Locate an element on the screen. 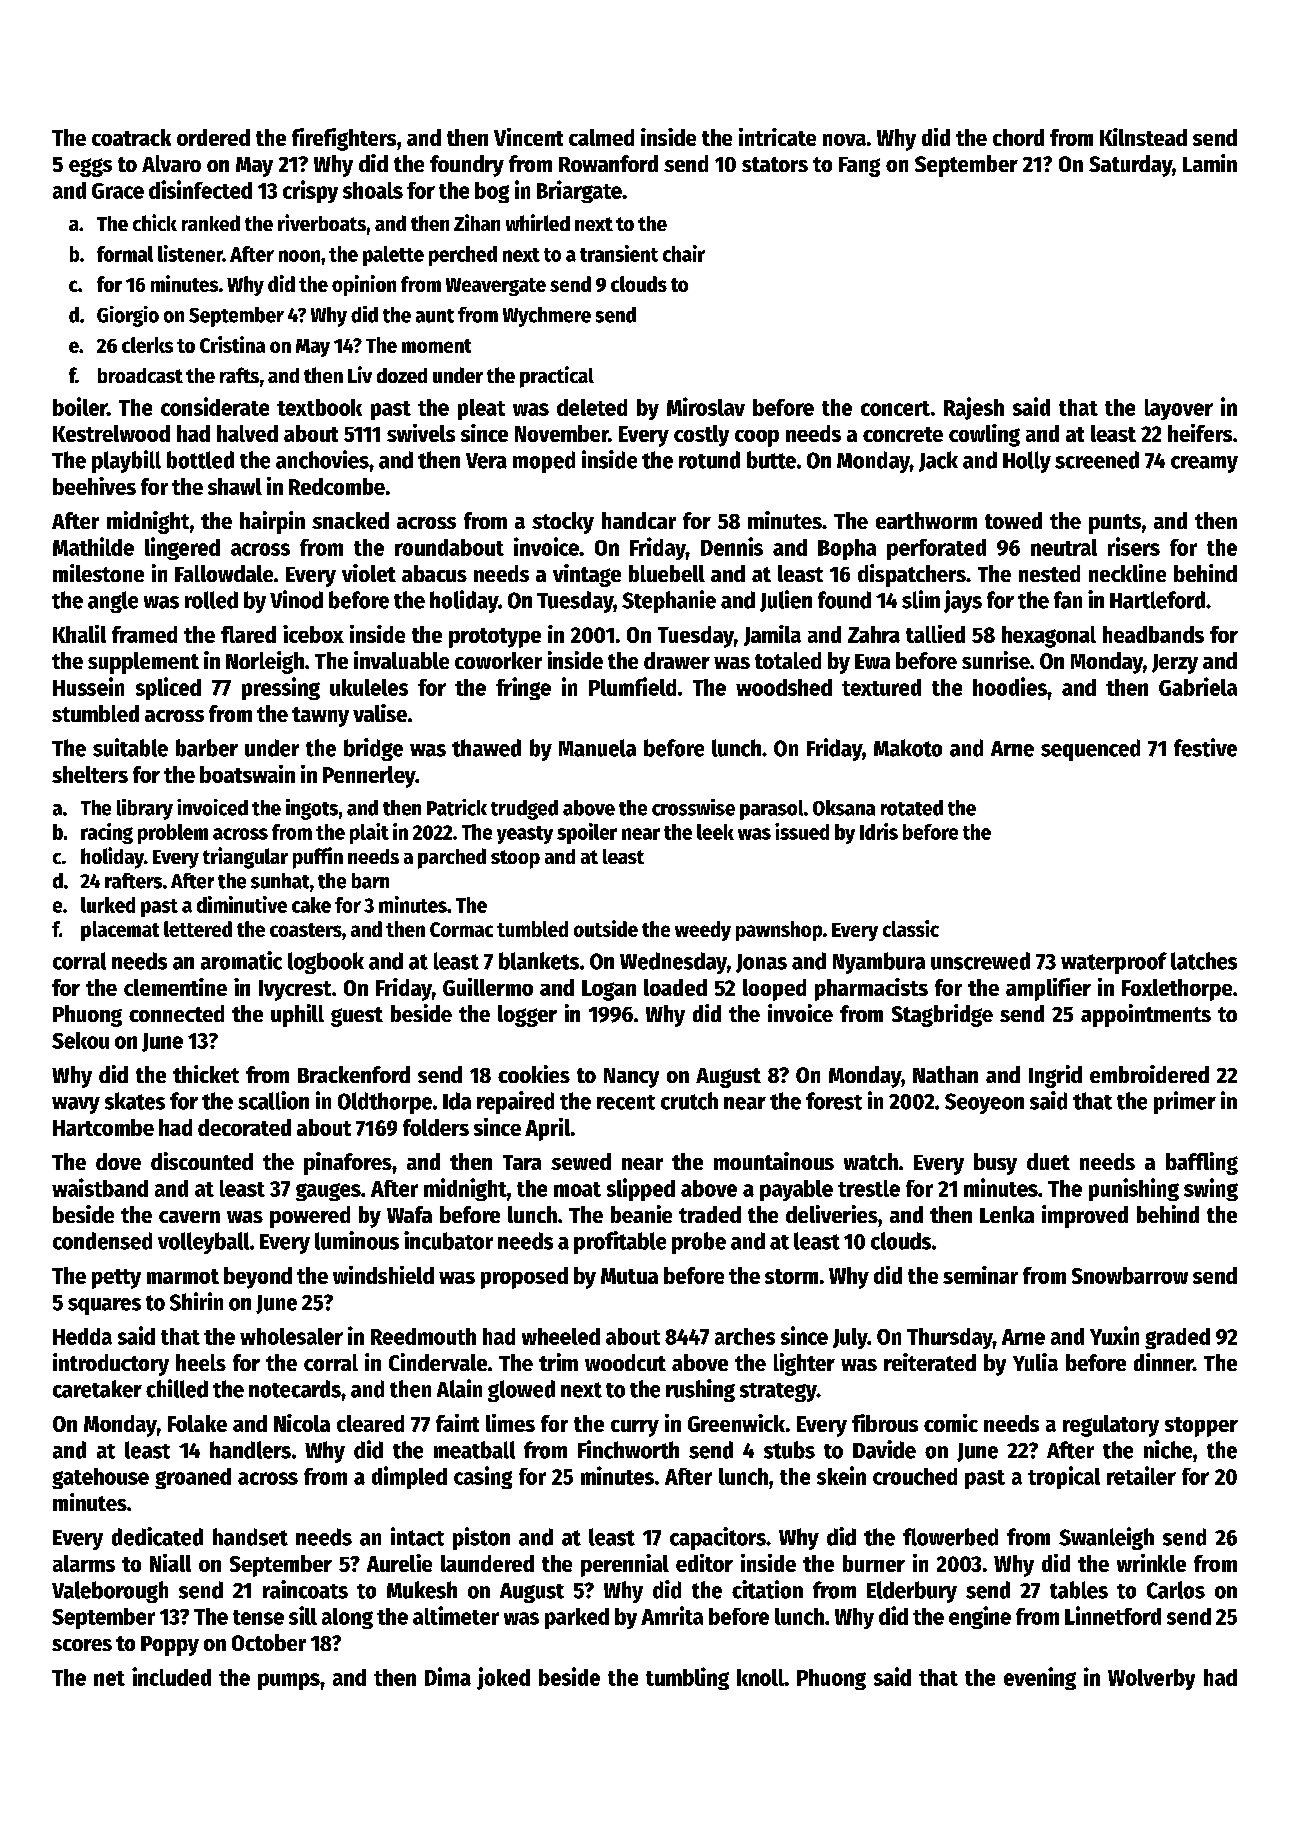  Vincent is located at coordinates (528, 137).
